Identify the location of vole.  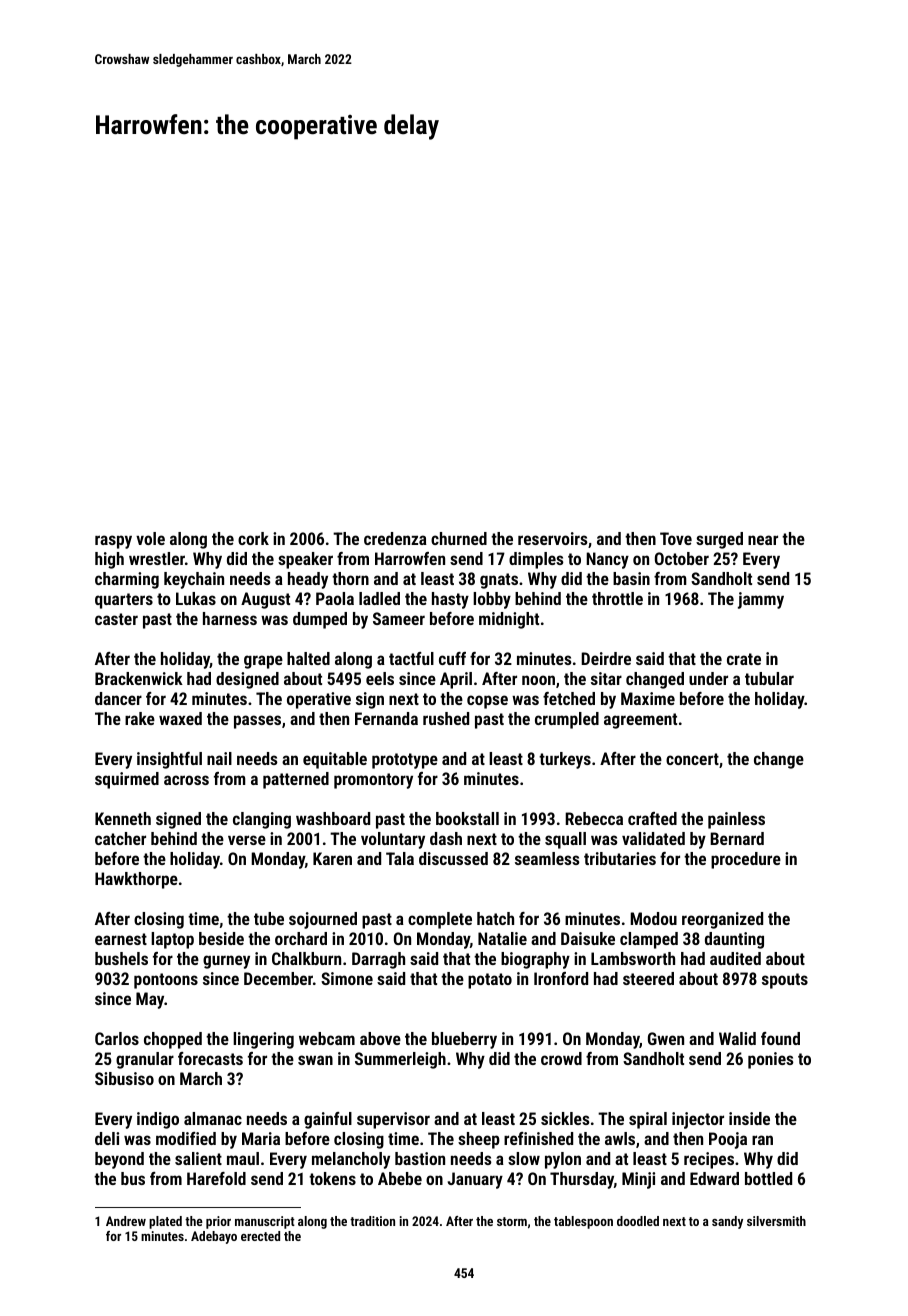
(150, 538).
